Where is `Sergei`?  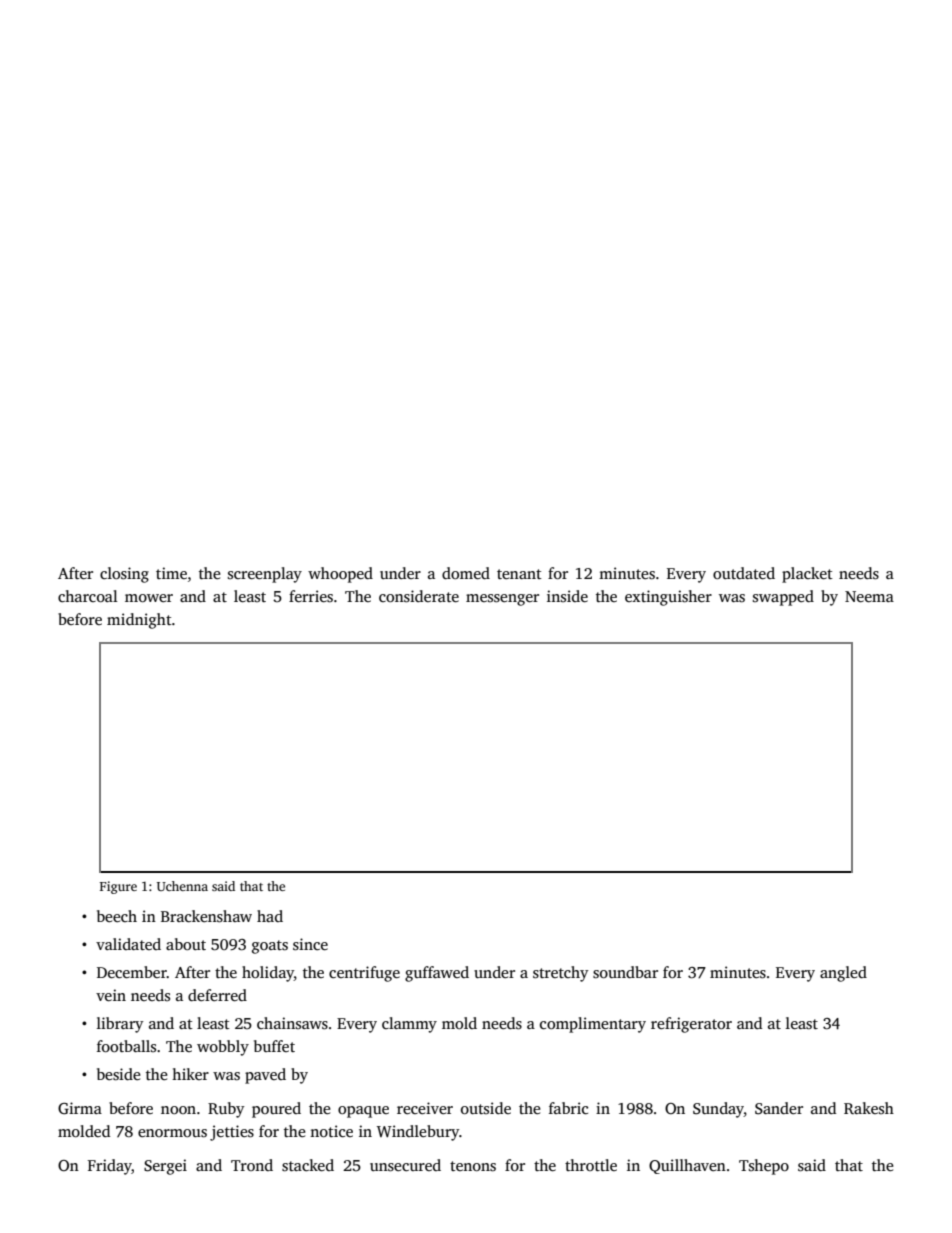 Sergei is located at coordinates (165, 1167).
